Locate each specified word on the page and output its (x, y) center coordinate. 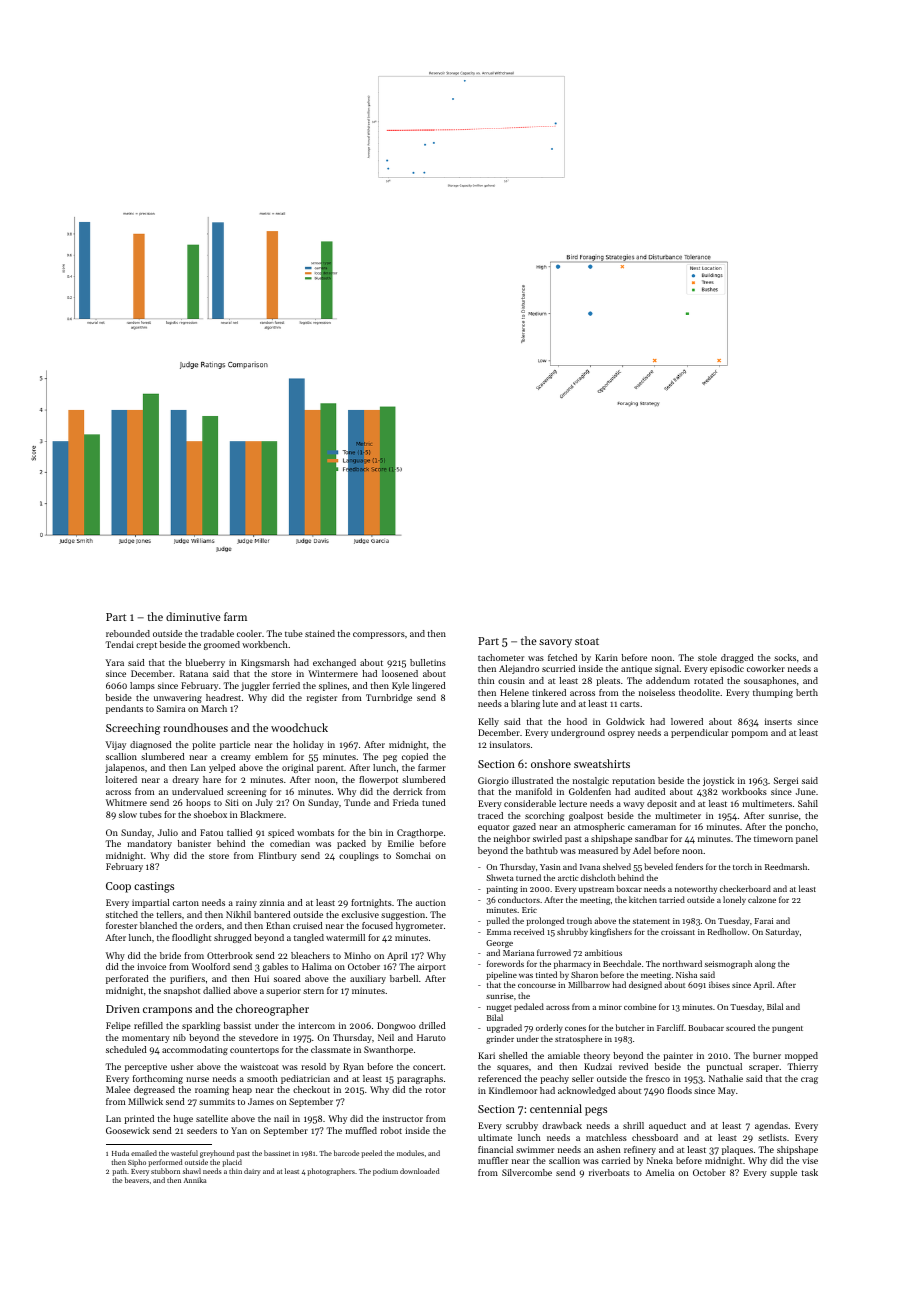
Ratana (194, 673)
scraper (764, 1068)
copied (415, 757)
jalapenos (125, 768)
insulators (510, 744)
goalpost (586, 816)
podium (385, 1172)
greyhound (217, 1154)
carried (616, 1160)
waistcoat (259, 1066)
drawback (562, 1125)
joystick (718, 781)
